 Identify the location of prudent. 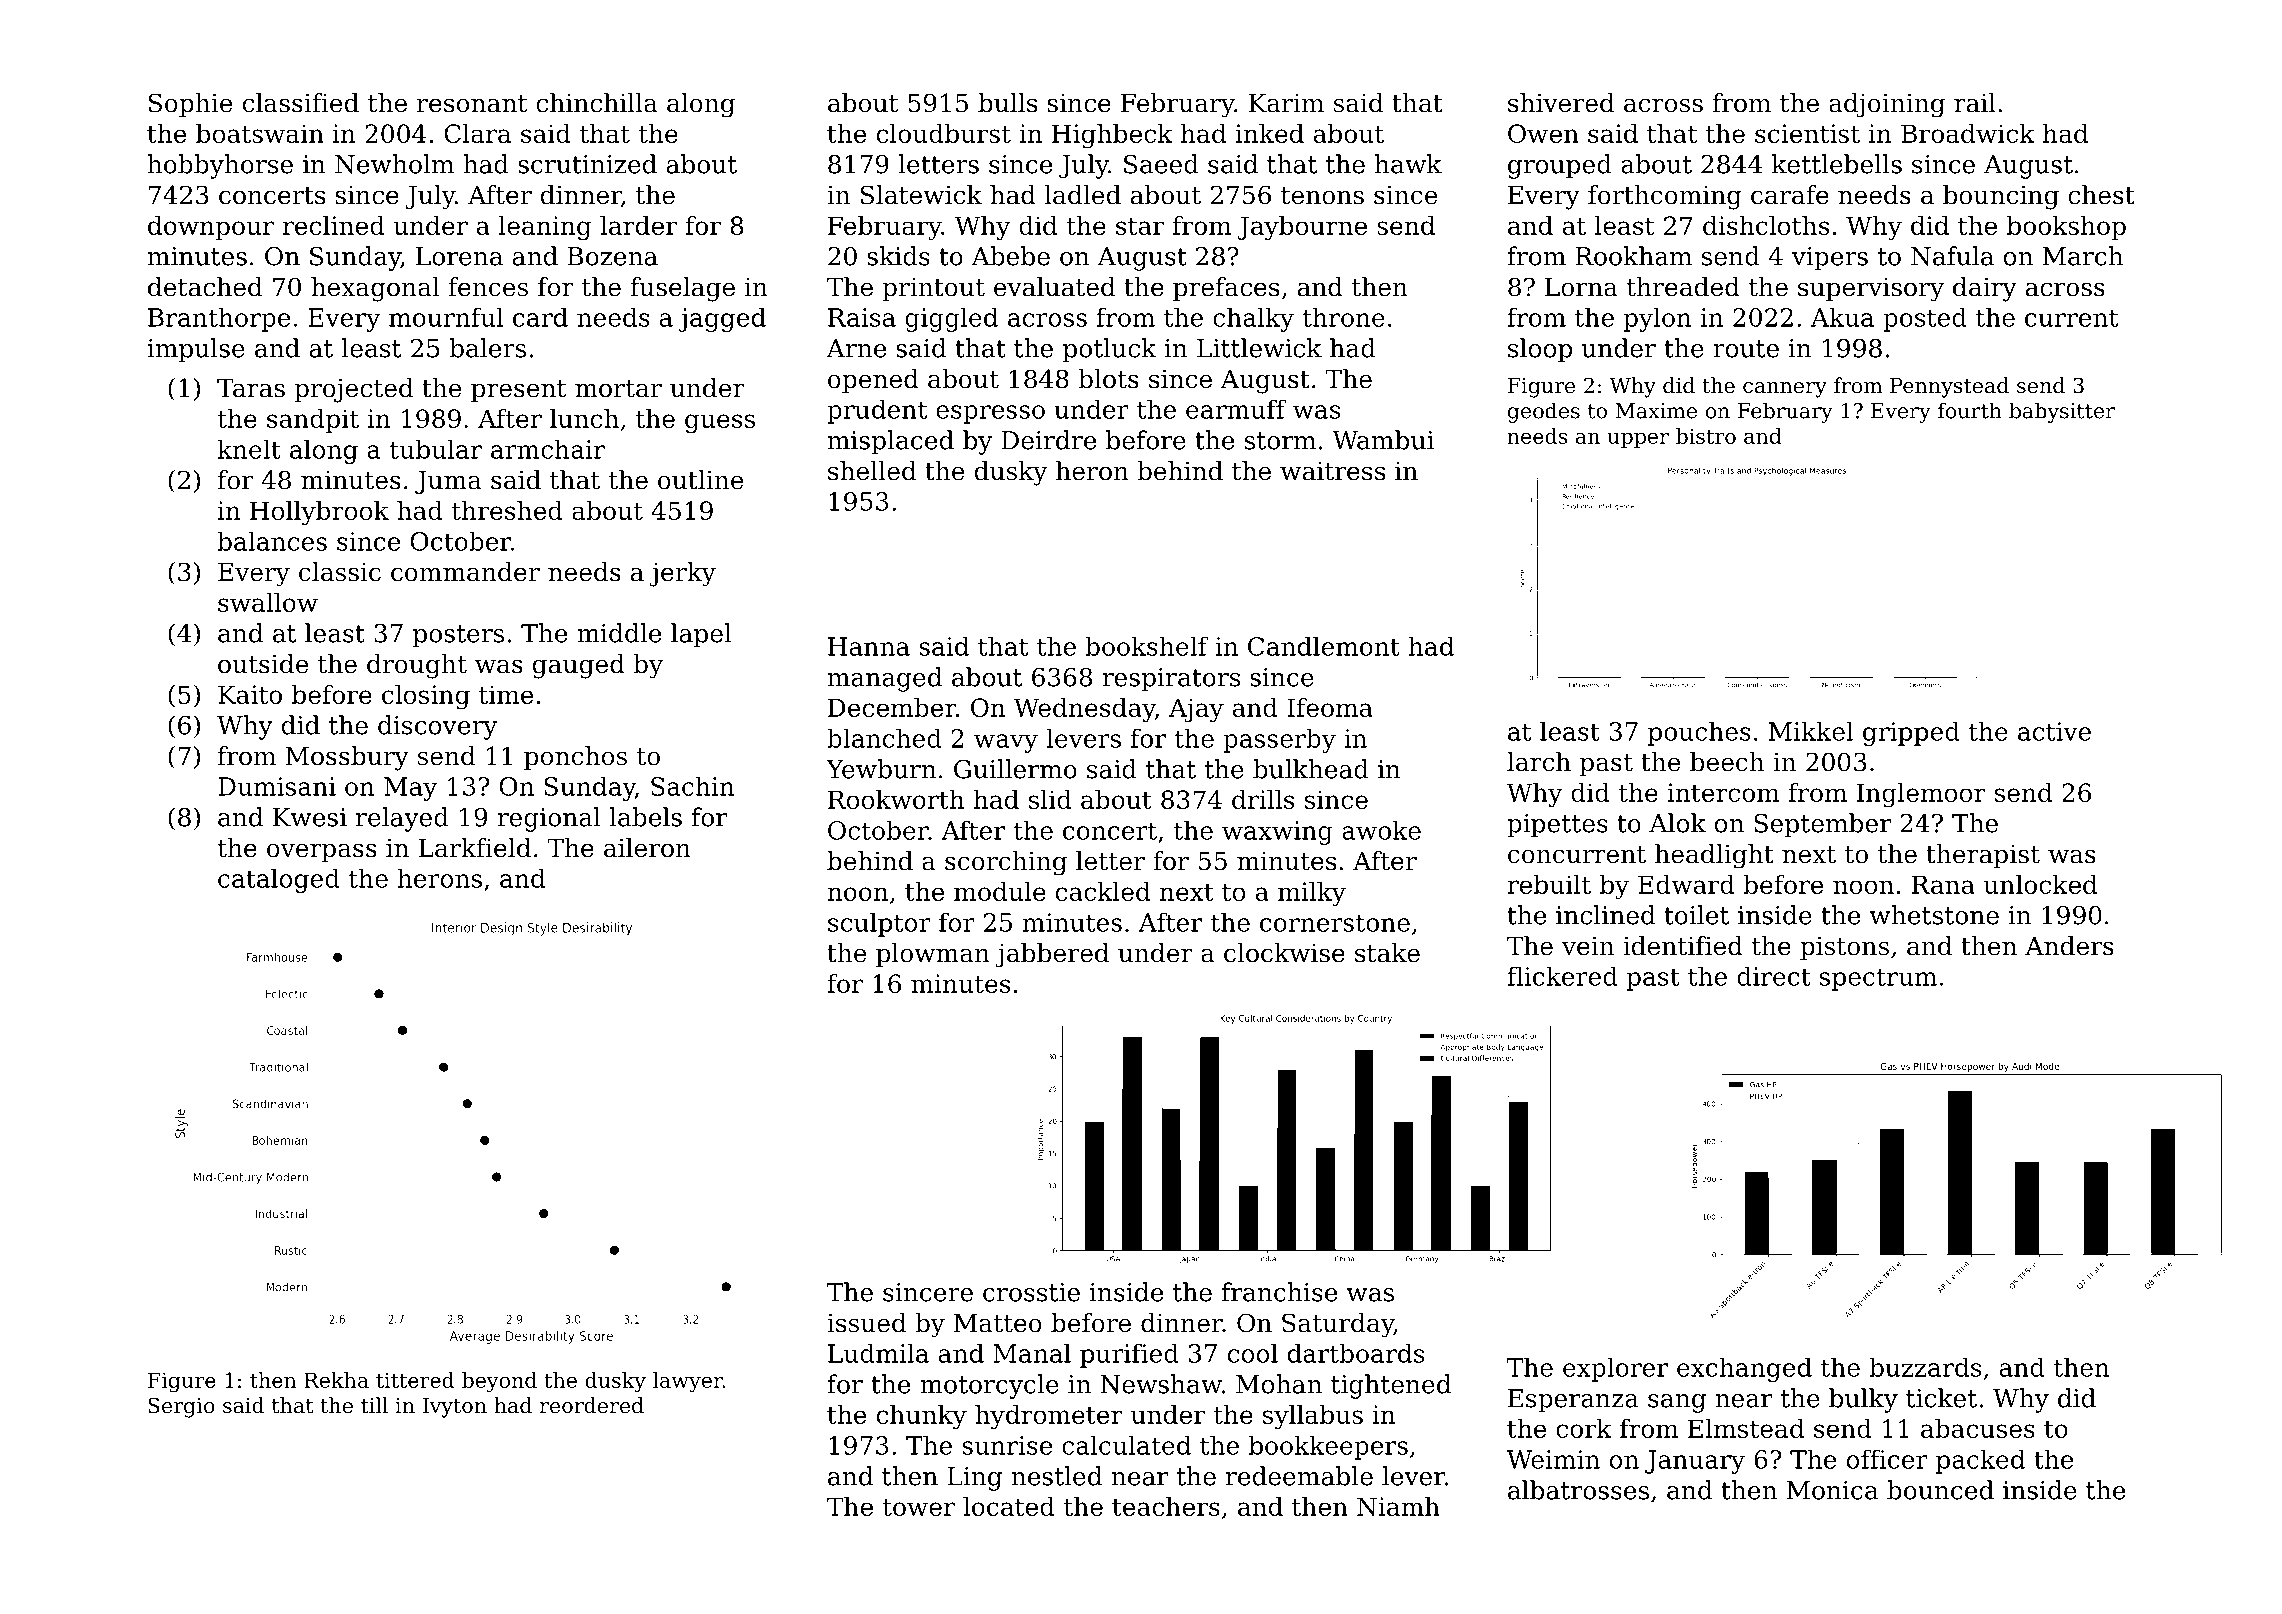
(877, 412).
